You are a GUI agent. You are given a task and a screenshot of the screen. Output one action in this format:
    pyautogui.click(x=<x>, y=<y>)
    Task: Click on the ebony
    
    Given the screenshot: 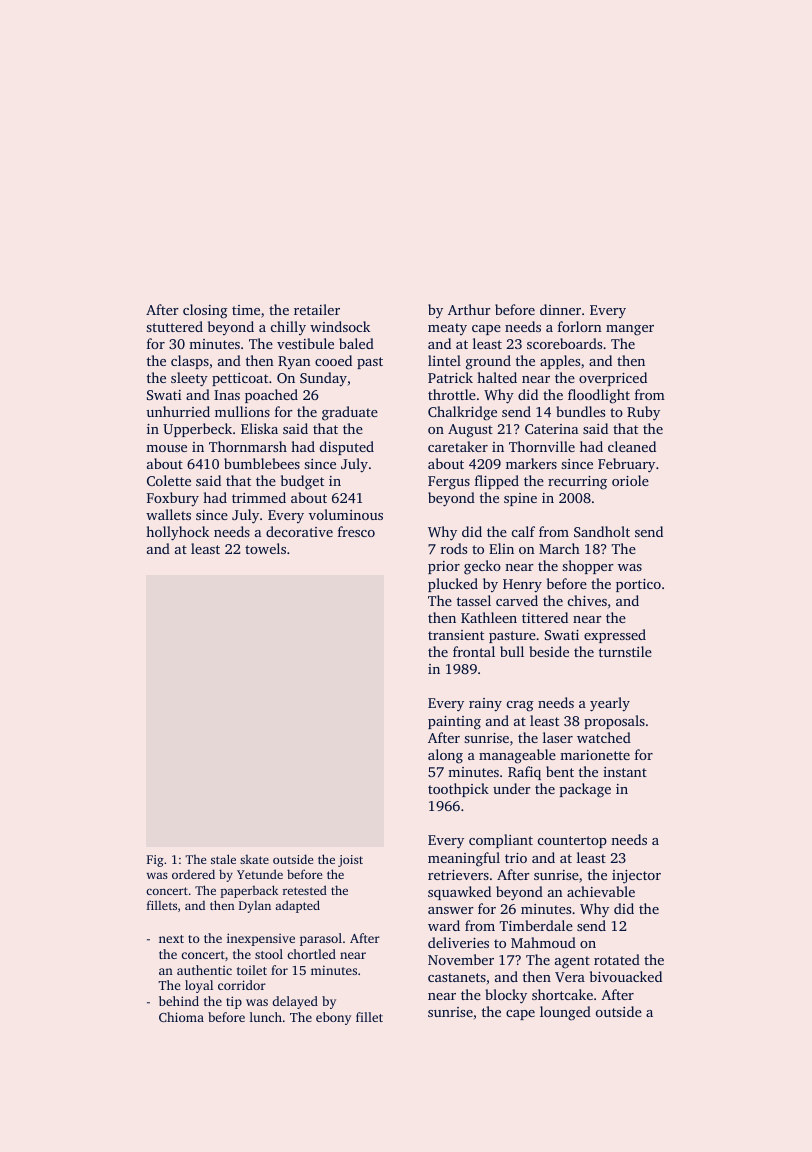 What is the action you would take?
    pyautogui.click(x=333, y=1018)
